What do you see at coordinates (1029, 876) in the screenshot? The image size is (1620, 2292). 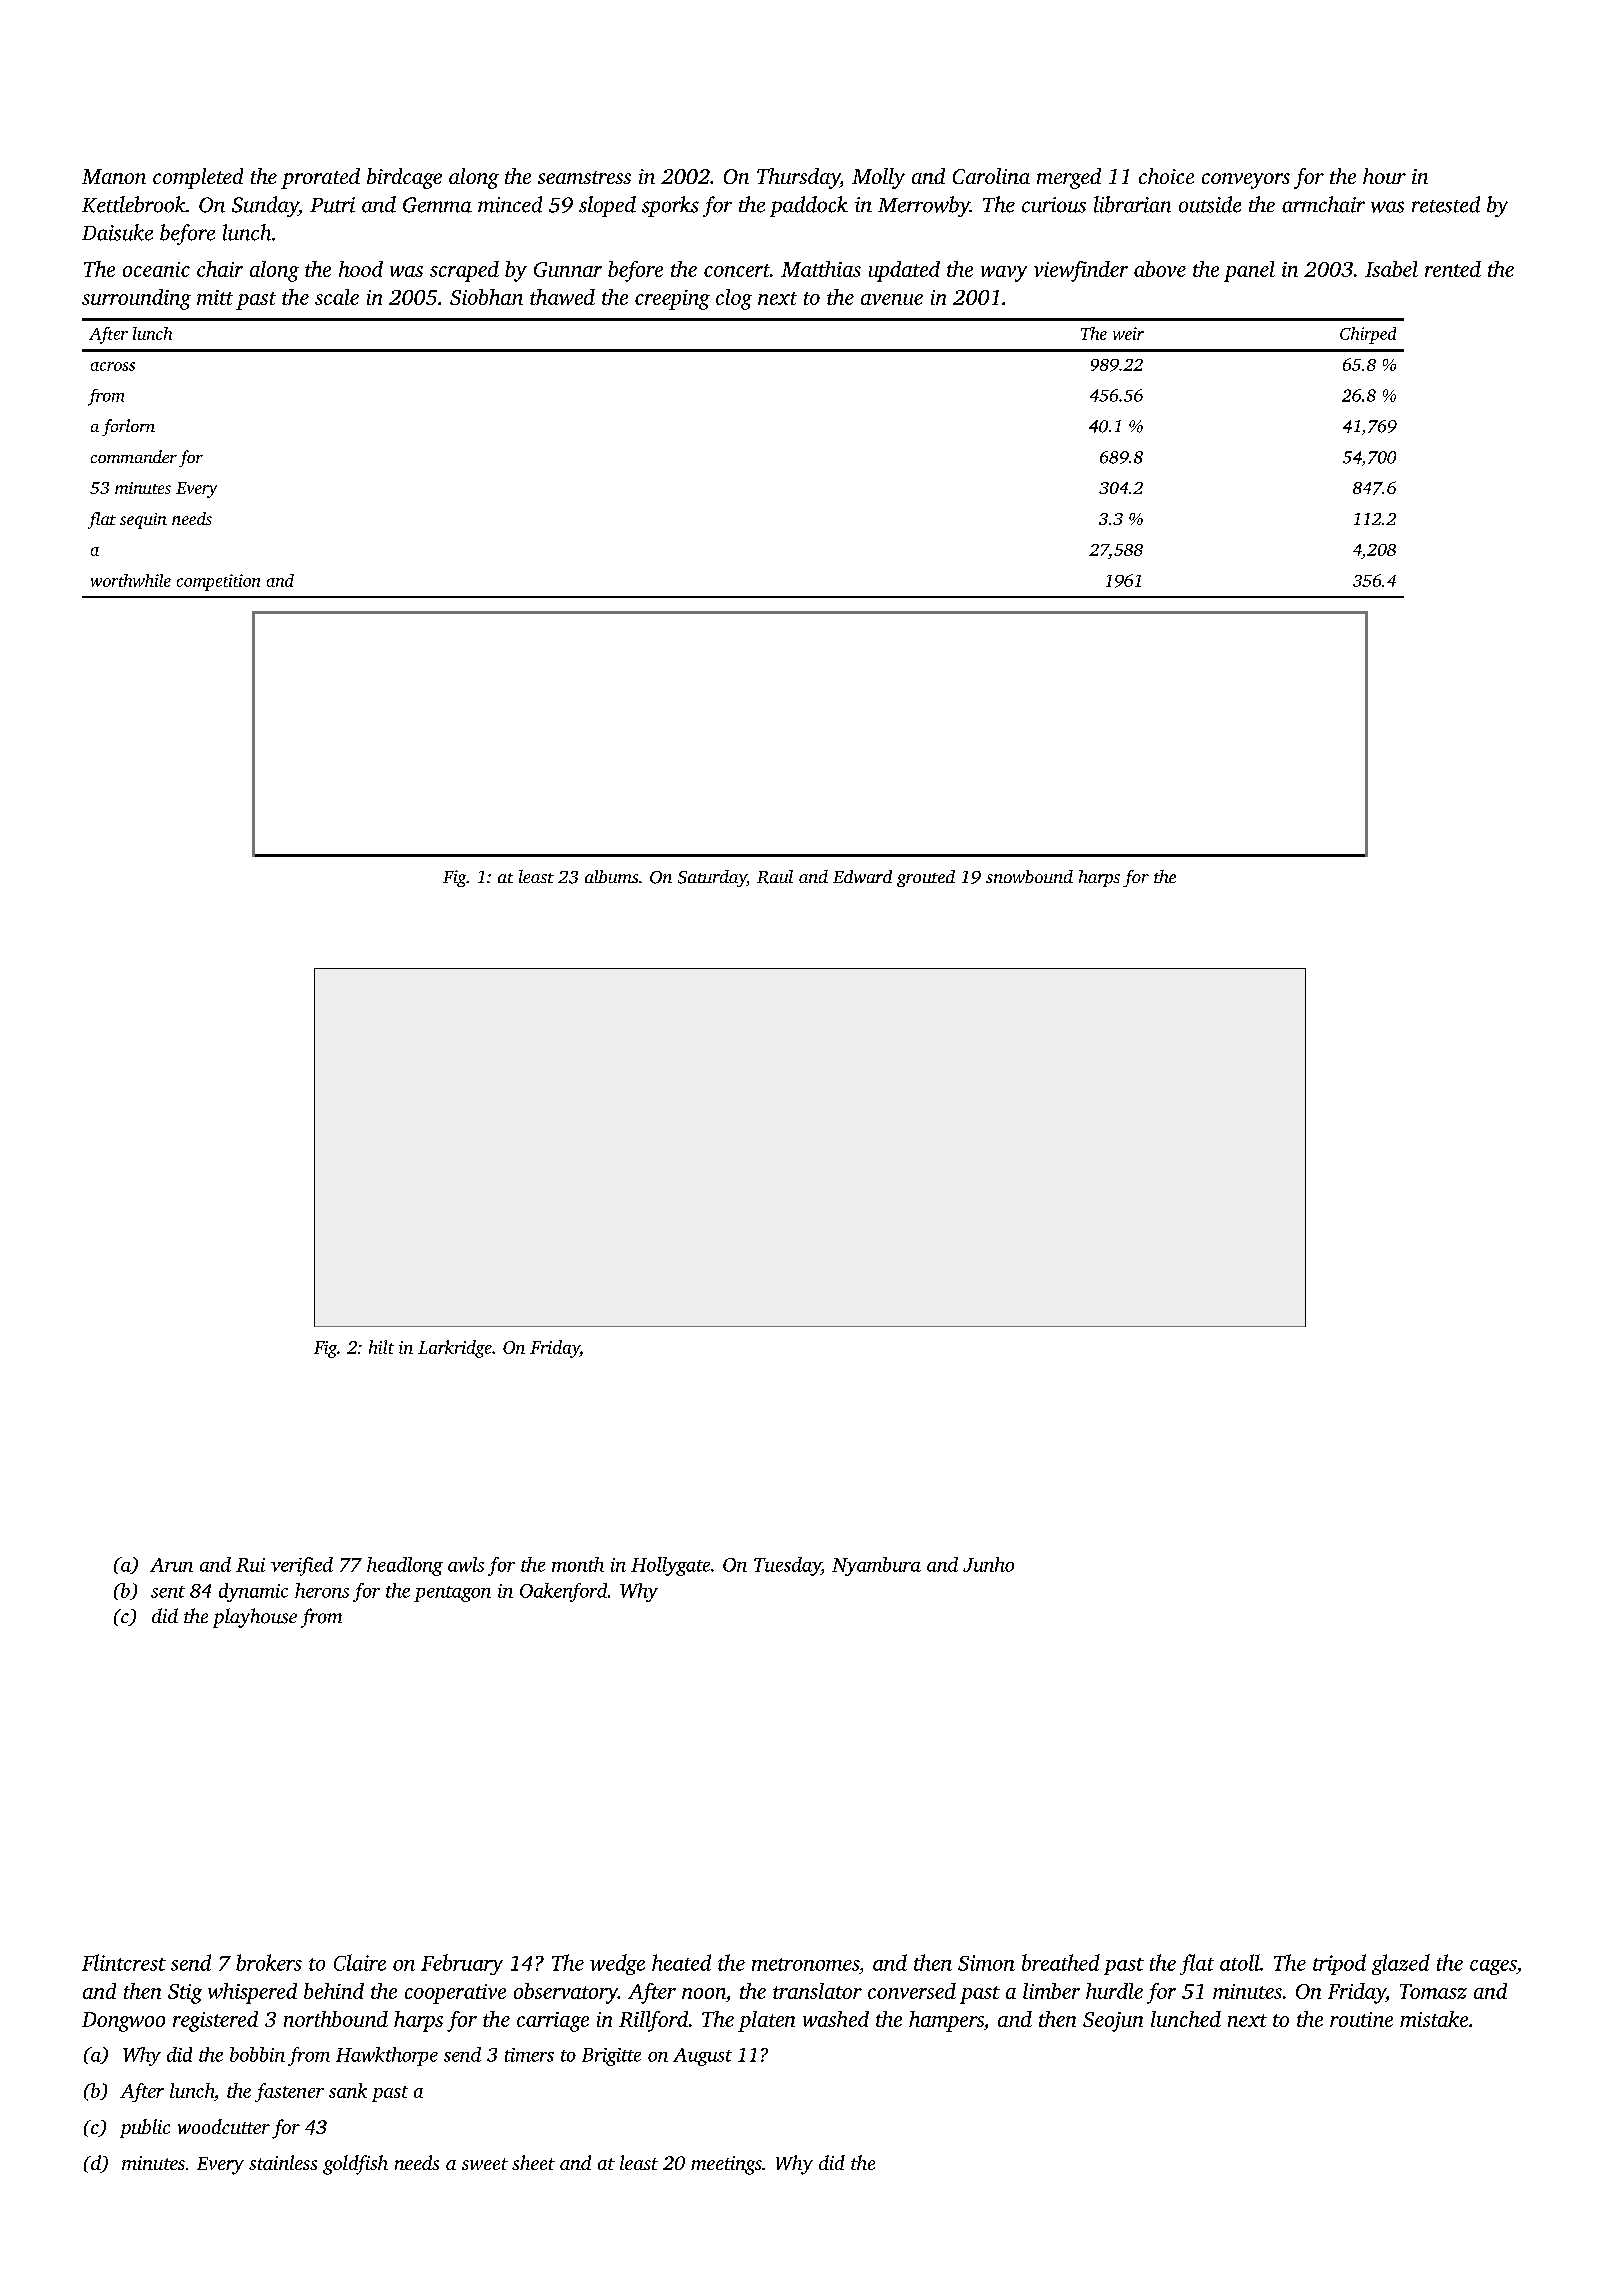 I see `snowbound` at bounding box center [1029, 876].
